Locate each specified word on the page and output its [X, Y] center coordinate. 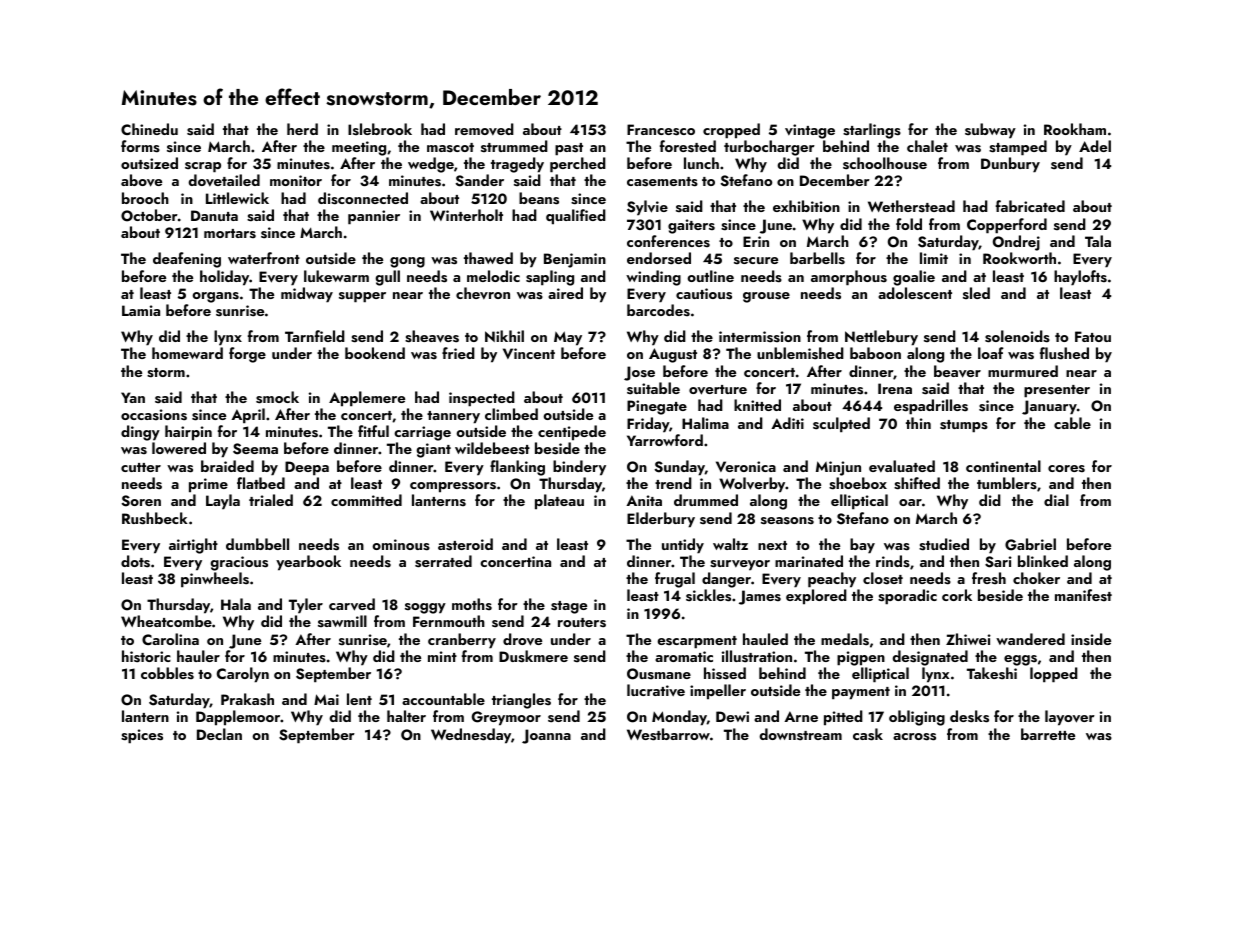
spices [142, 736]
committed [366, 500]
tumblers [1007, 483]
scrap [203, 167]
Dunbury [1010, 165]
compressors [453, 487]
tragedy [517, 165]
